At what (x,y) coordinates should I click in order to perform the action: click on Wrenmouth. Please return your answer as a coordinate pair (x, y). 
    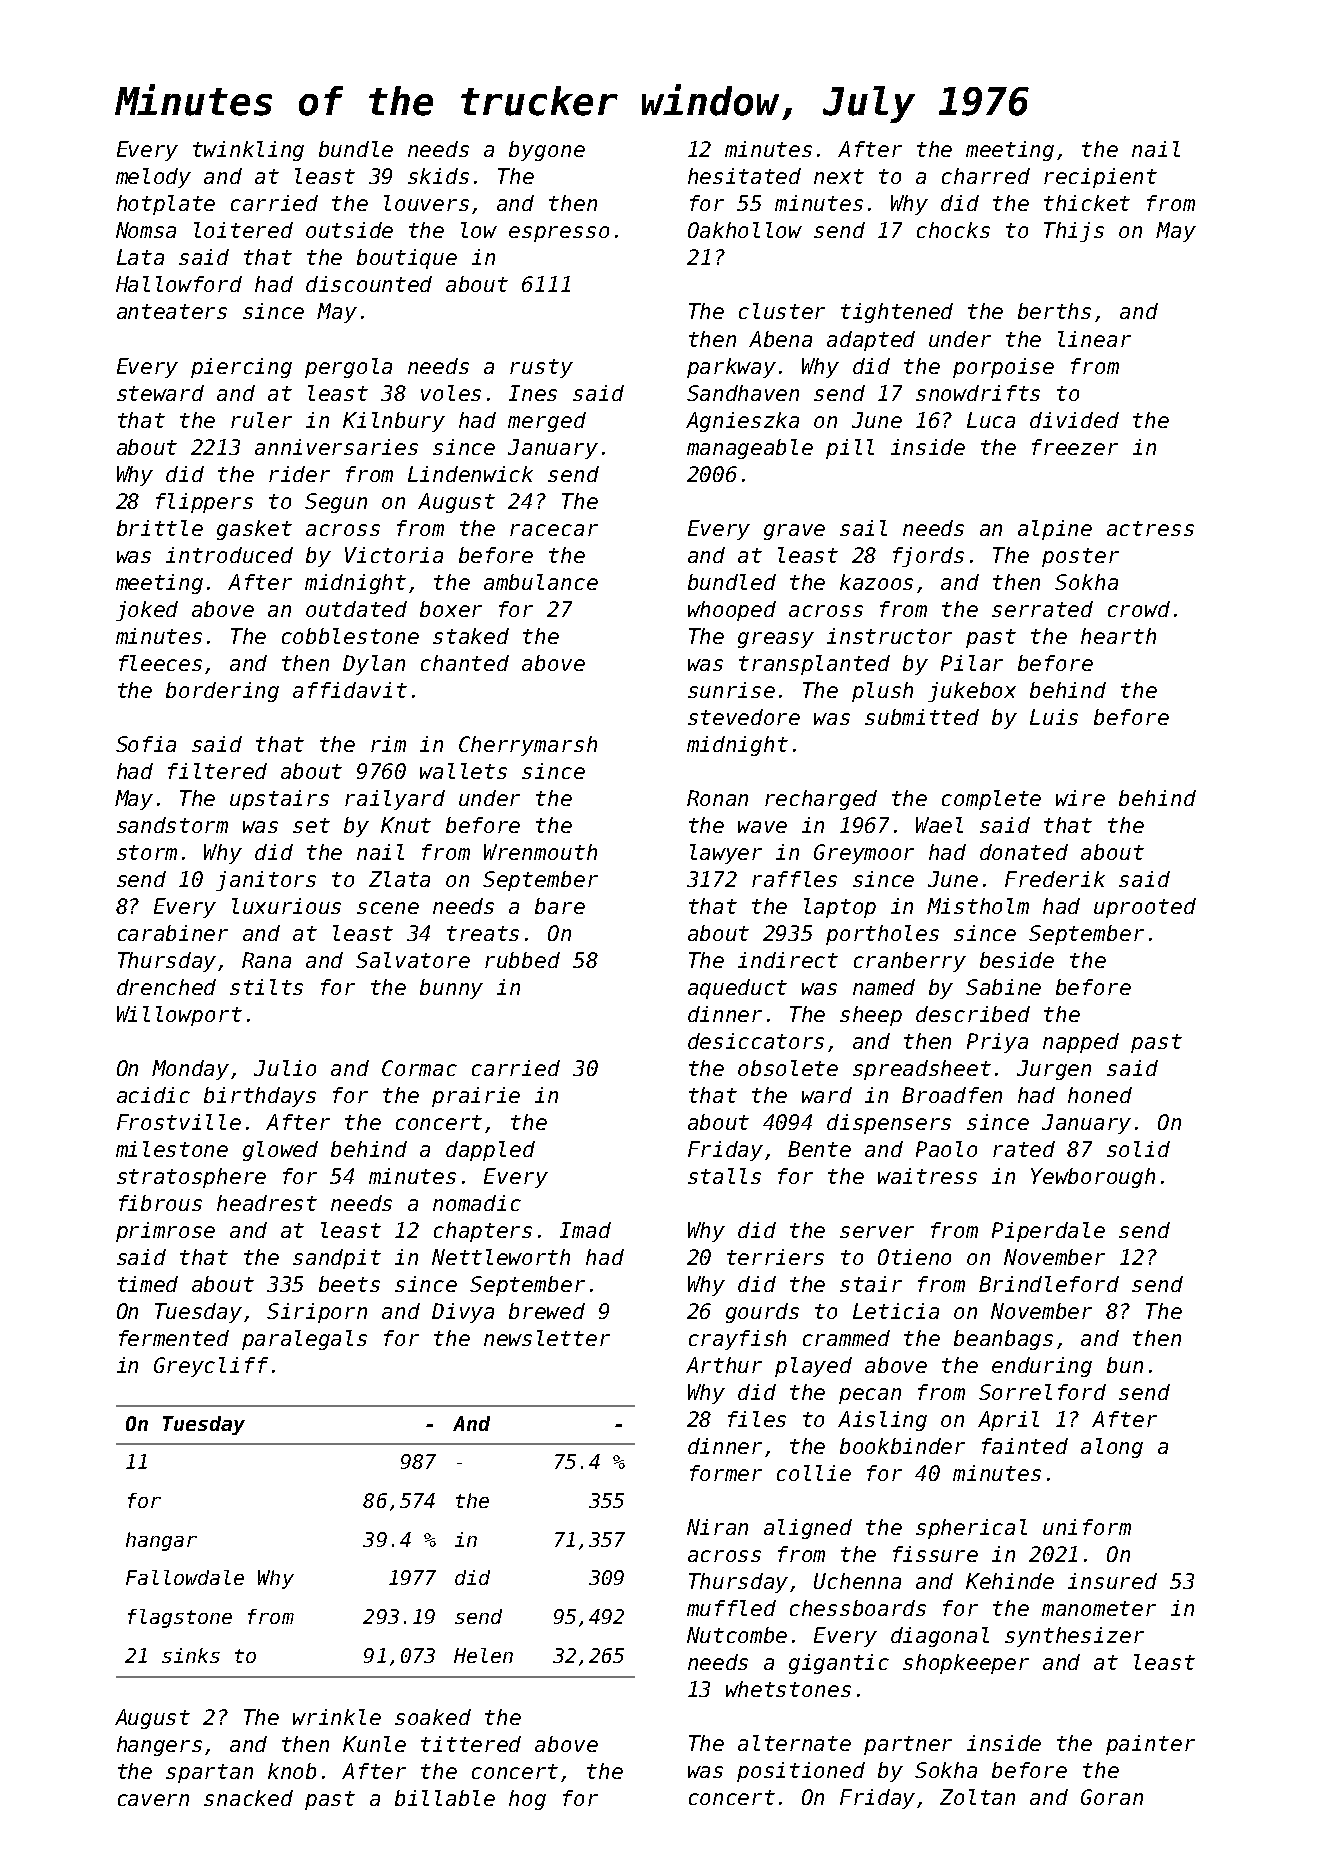
    Looking at the image, I should click on (540, 852).
